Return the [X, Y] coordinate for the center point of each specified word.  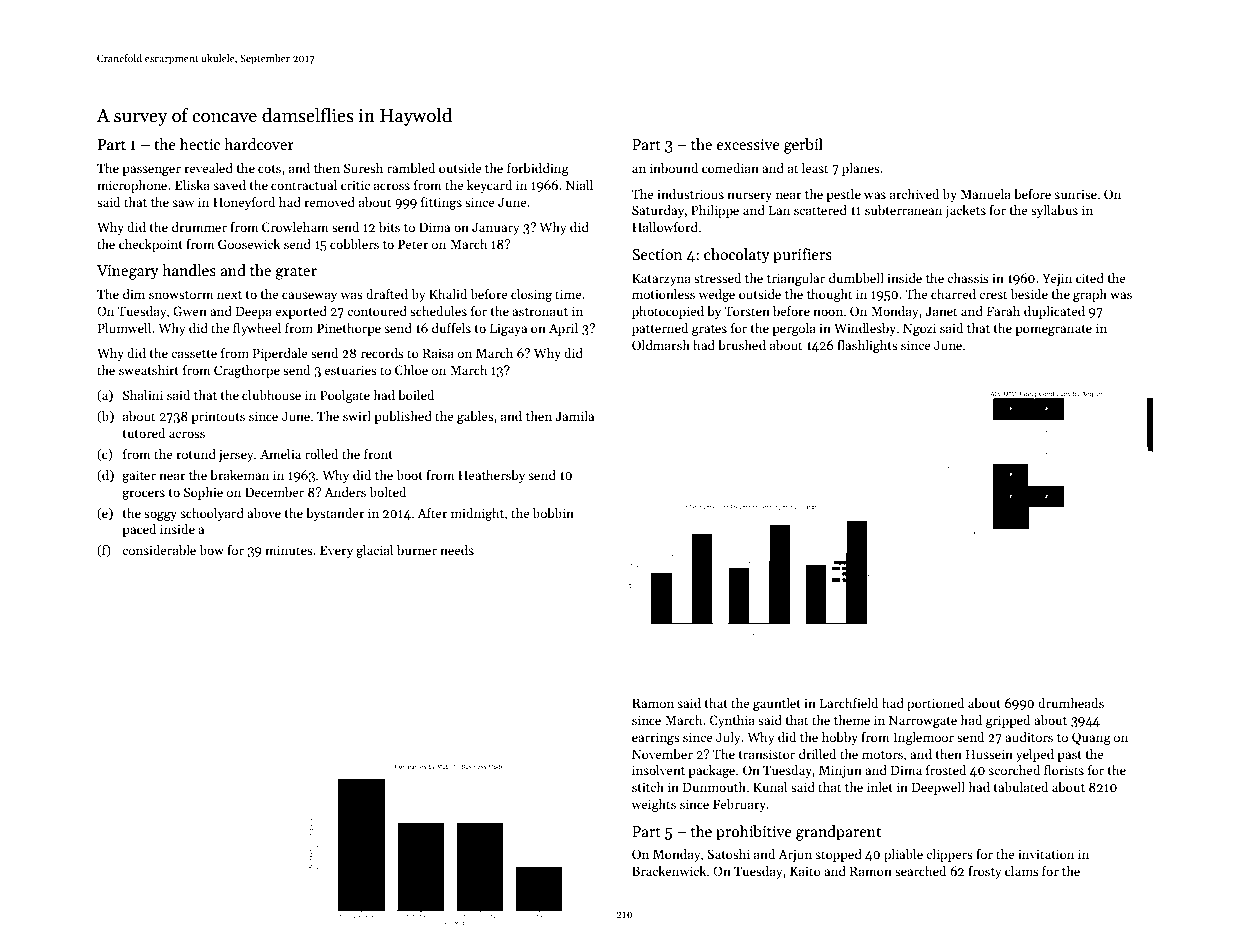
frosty [985, 872]
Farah [1003, 311]
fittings [441, 203]
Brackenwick [669, 871]
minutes [289, 550]
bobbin [553, 513]
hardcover [259, 144]
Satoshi [728, 854]
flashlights [867, 346]
